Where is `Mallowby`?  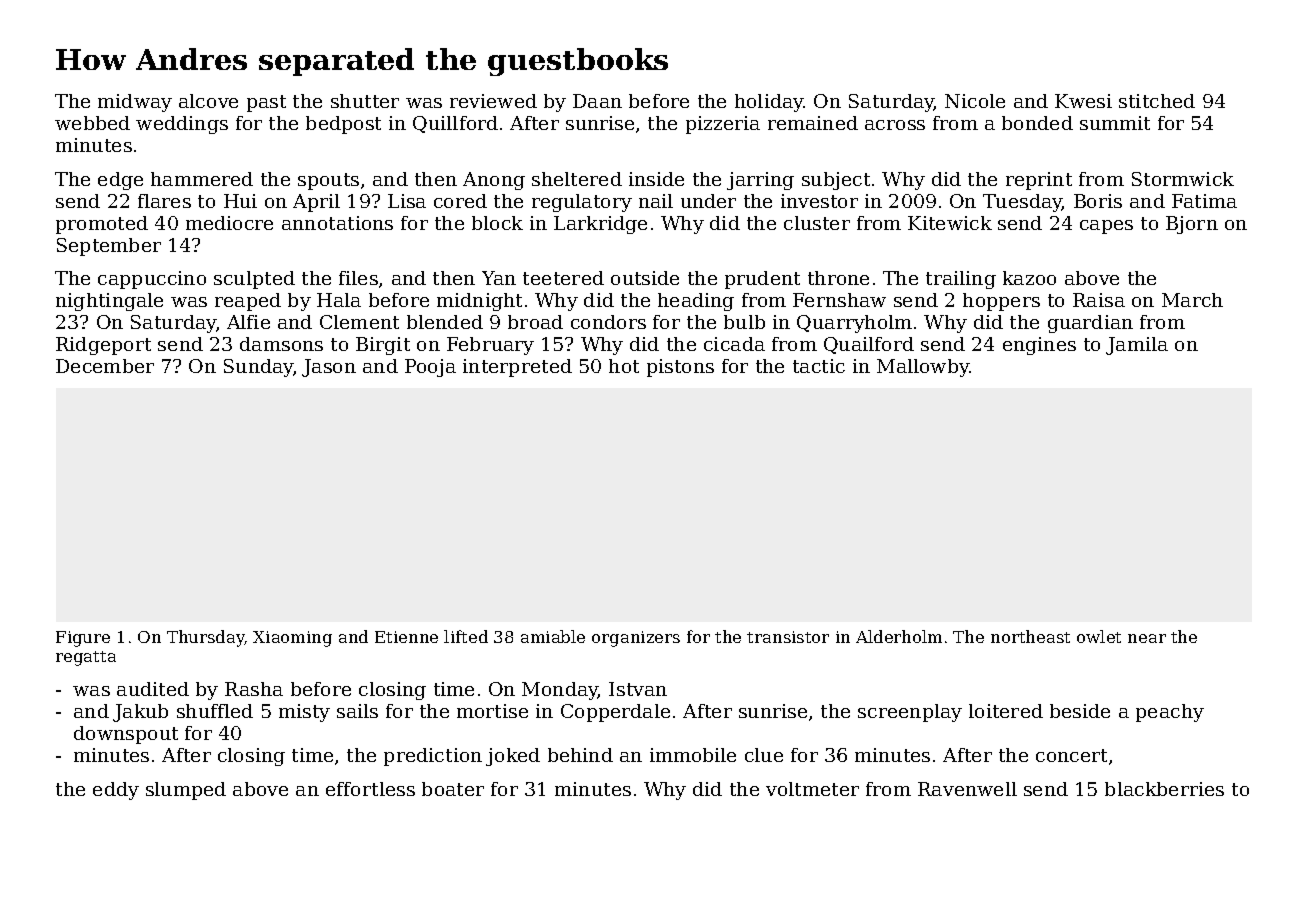
Mallowby is located at coordinates (923, 368).
